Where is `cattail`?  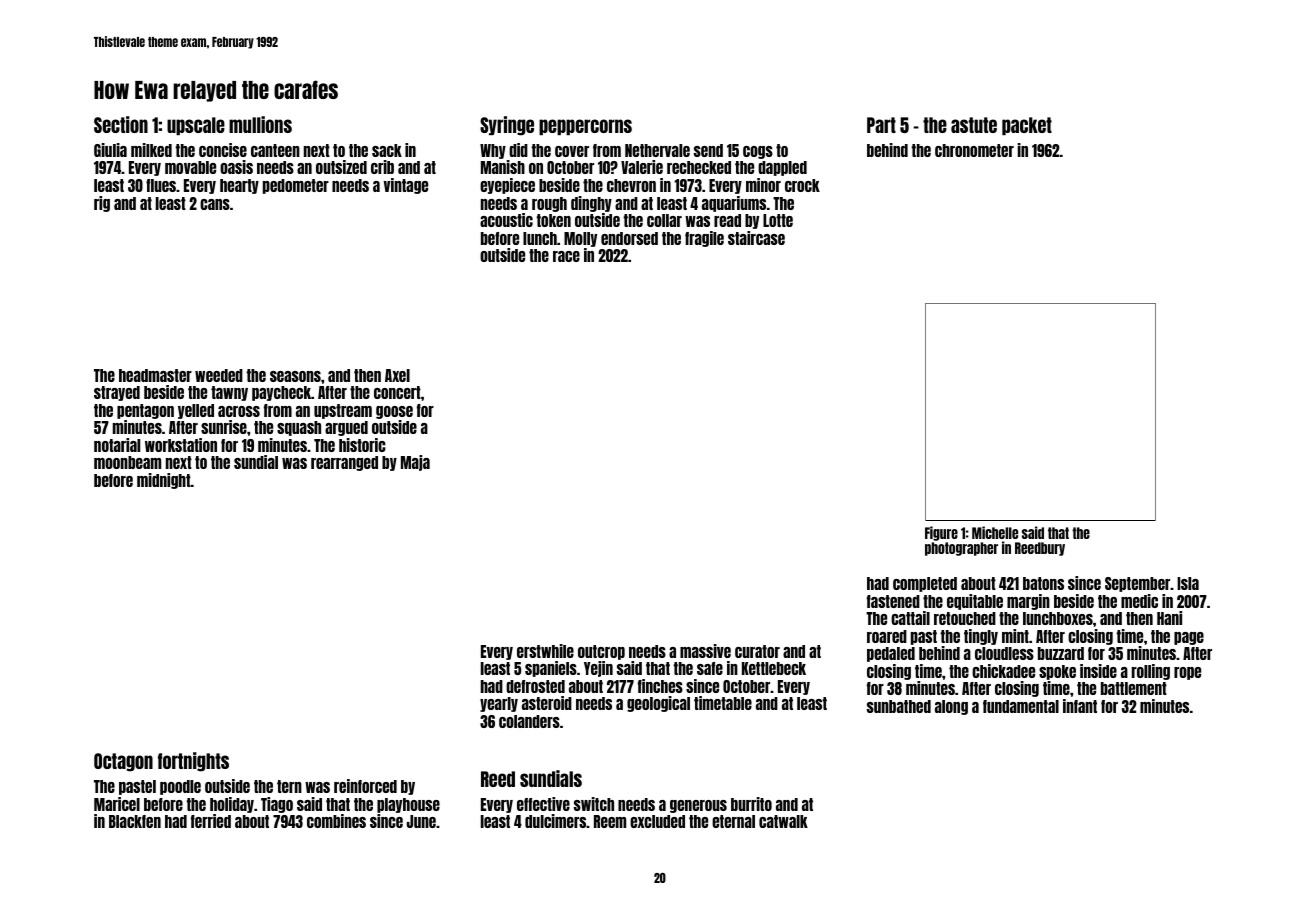 cattail is located at coordinates (910, 618).
